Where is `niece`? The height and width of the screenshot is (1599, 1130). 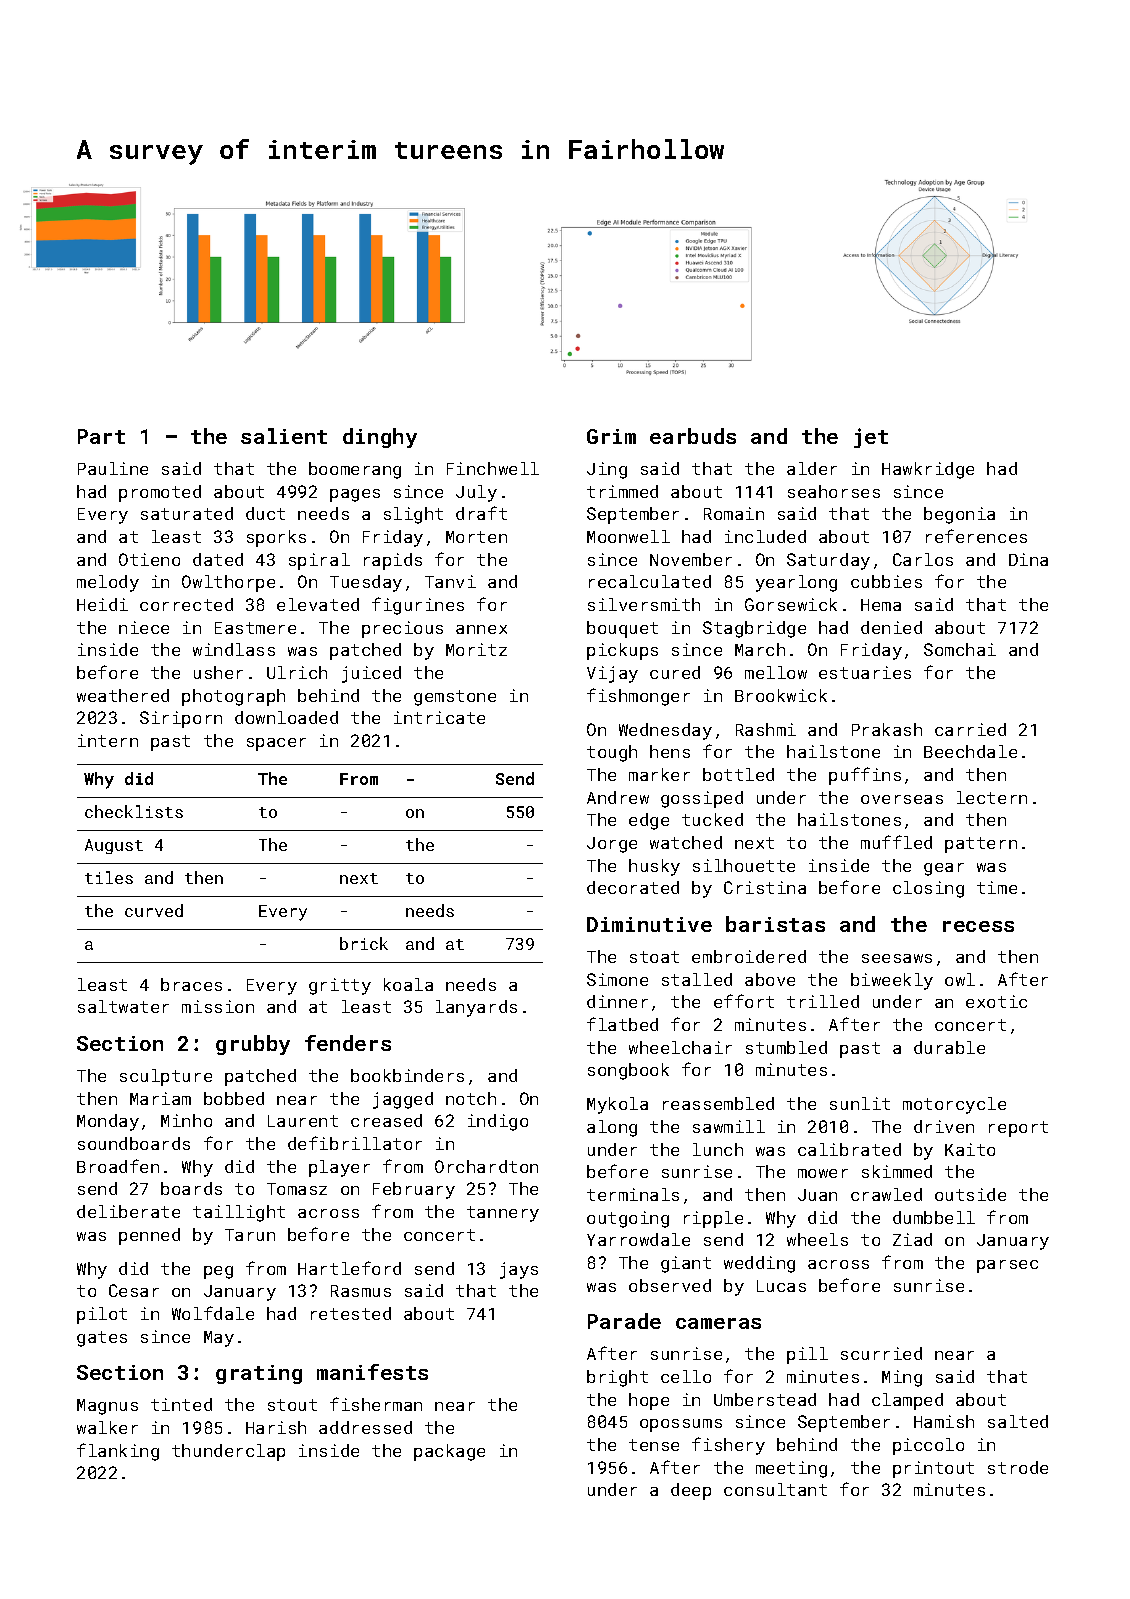 niece is located at coordinates (144, 627).
